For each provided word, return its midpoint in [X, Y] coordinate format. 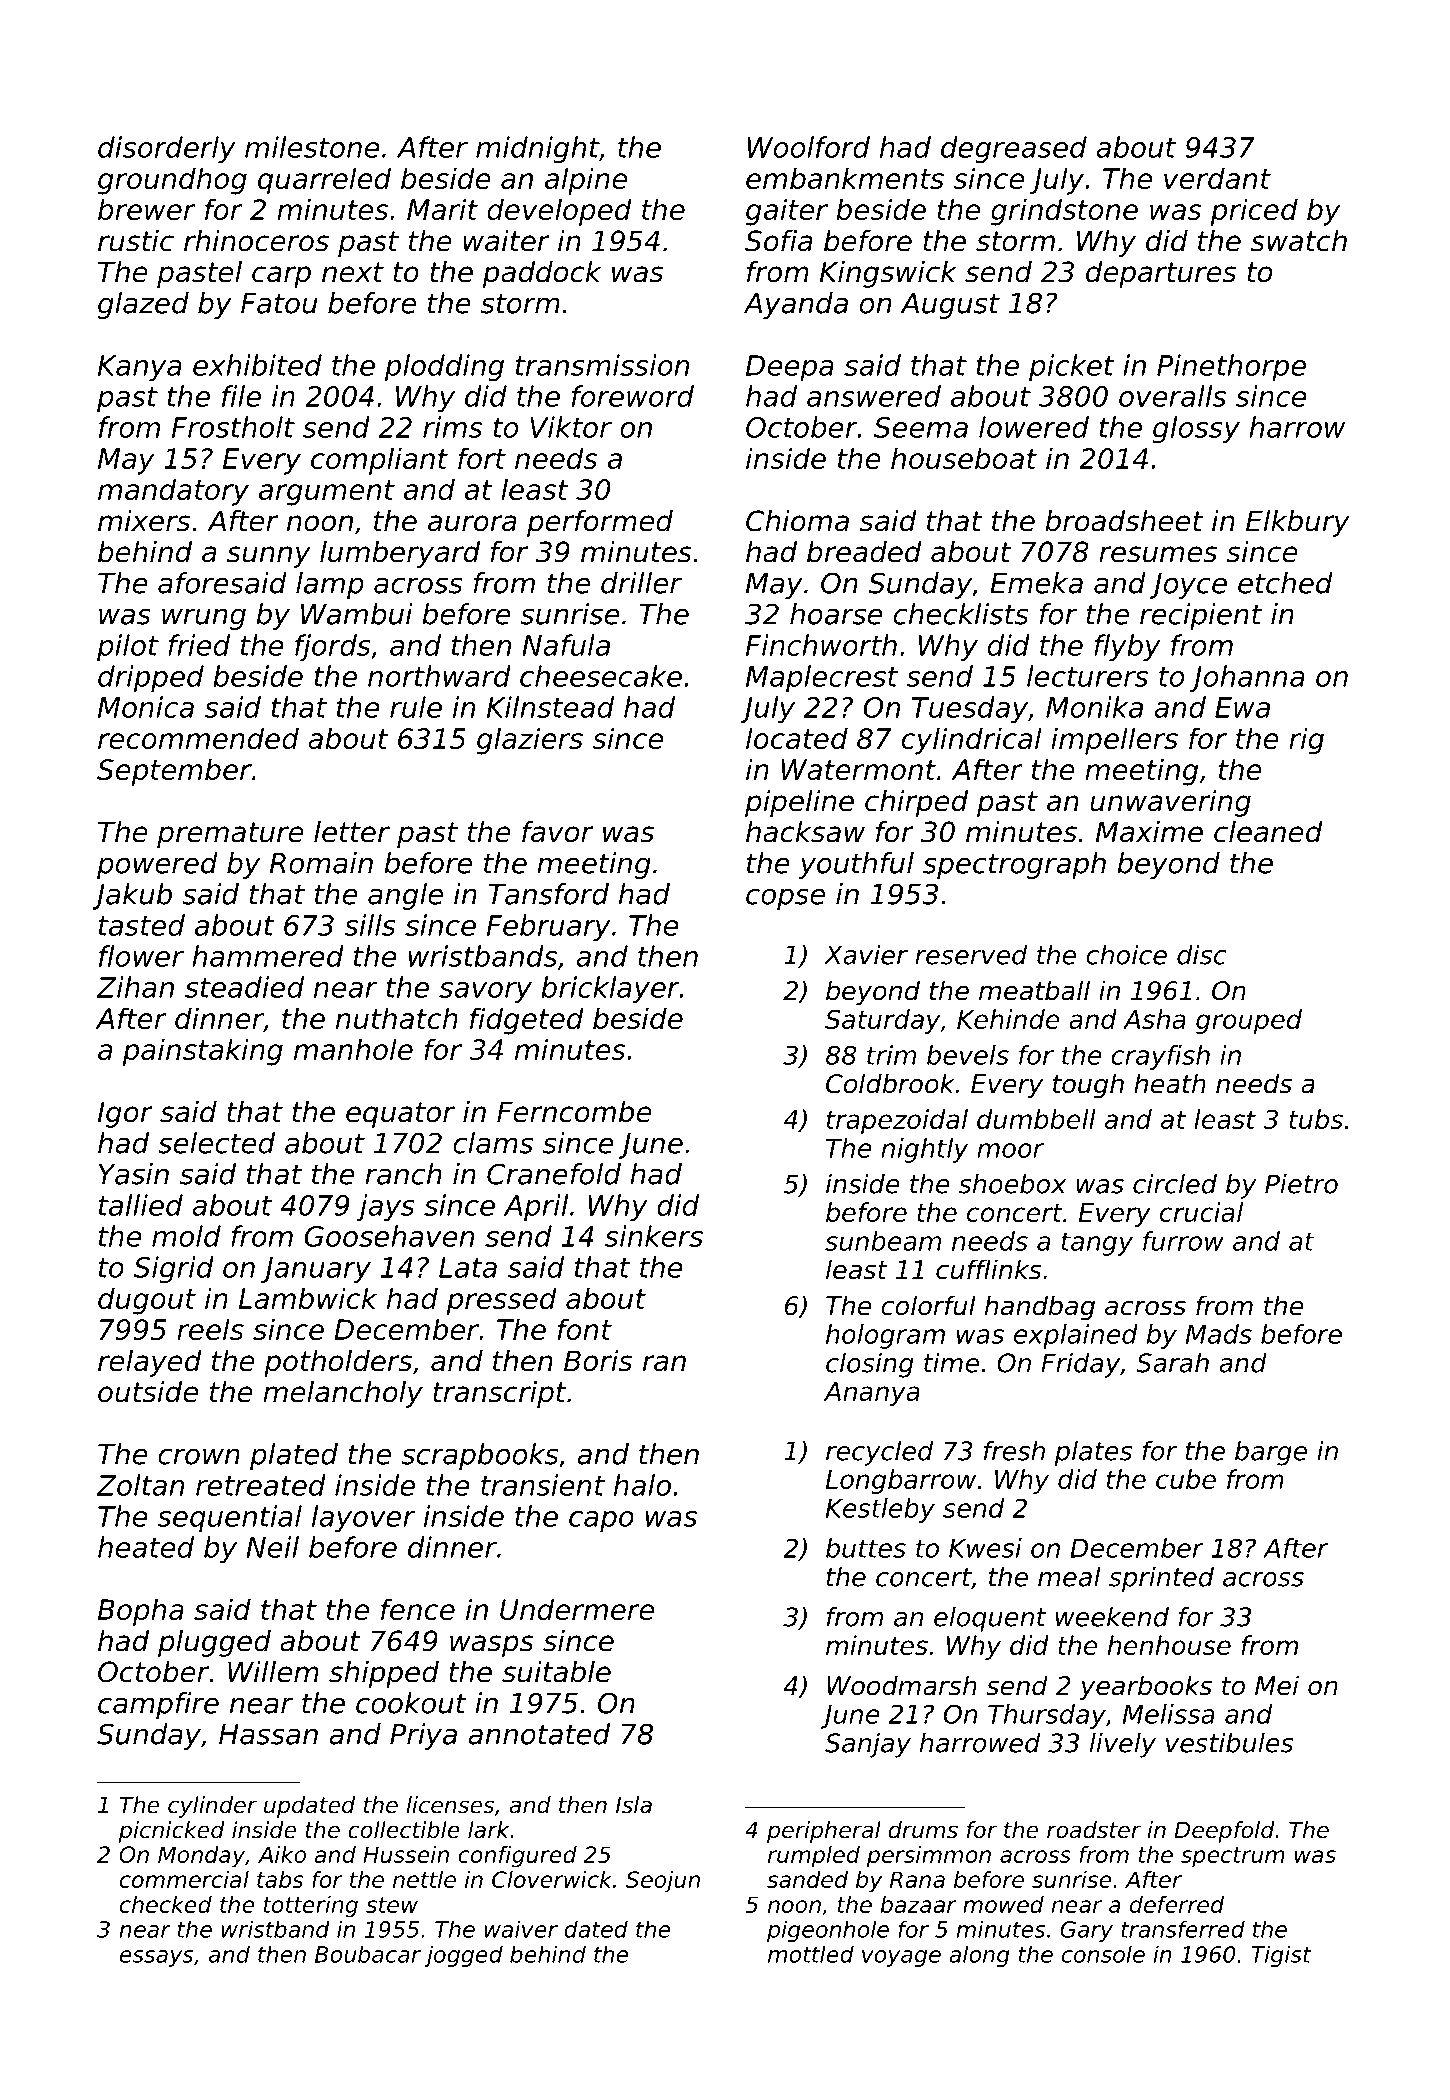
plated [294, 1456]
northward [439, 676]
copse [785, 899]
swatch [1299, 241]
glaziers [530, 741]
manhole [353, 1049]
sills [370, 925]
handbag [1040, 1308]
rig [1306, 741]
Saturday [882, 1021]
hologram [885, 1336]
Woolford [808, 147]
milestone [312, 147]
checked [166, 1904]
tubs [1316, 1119]
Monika [1094, 707]
